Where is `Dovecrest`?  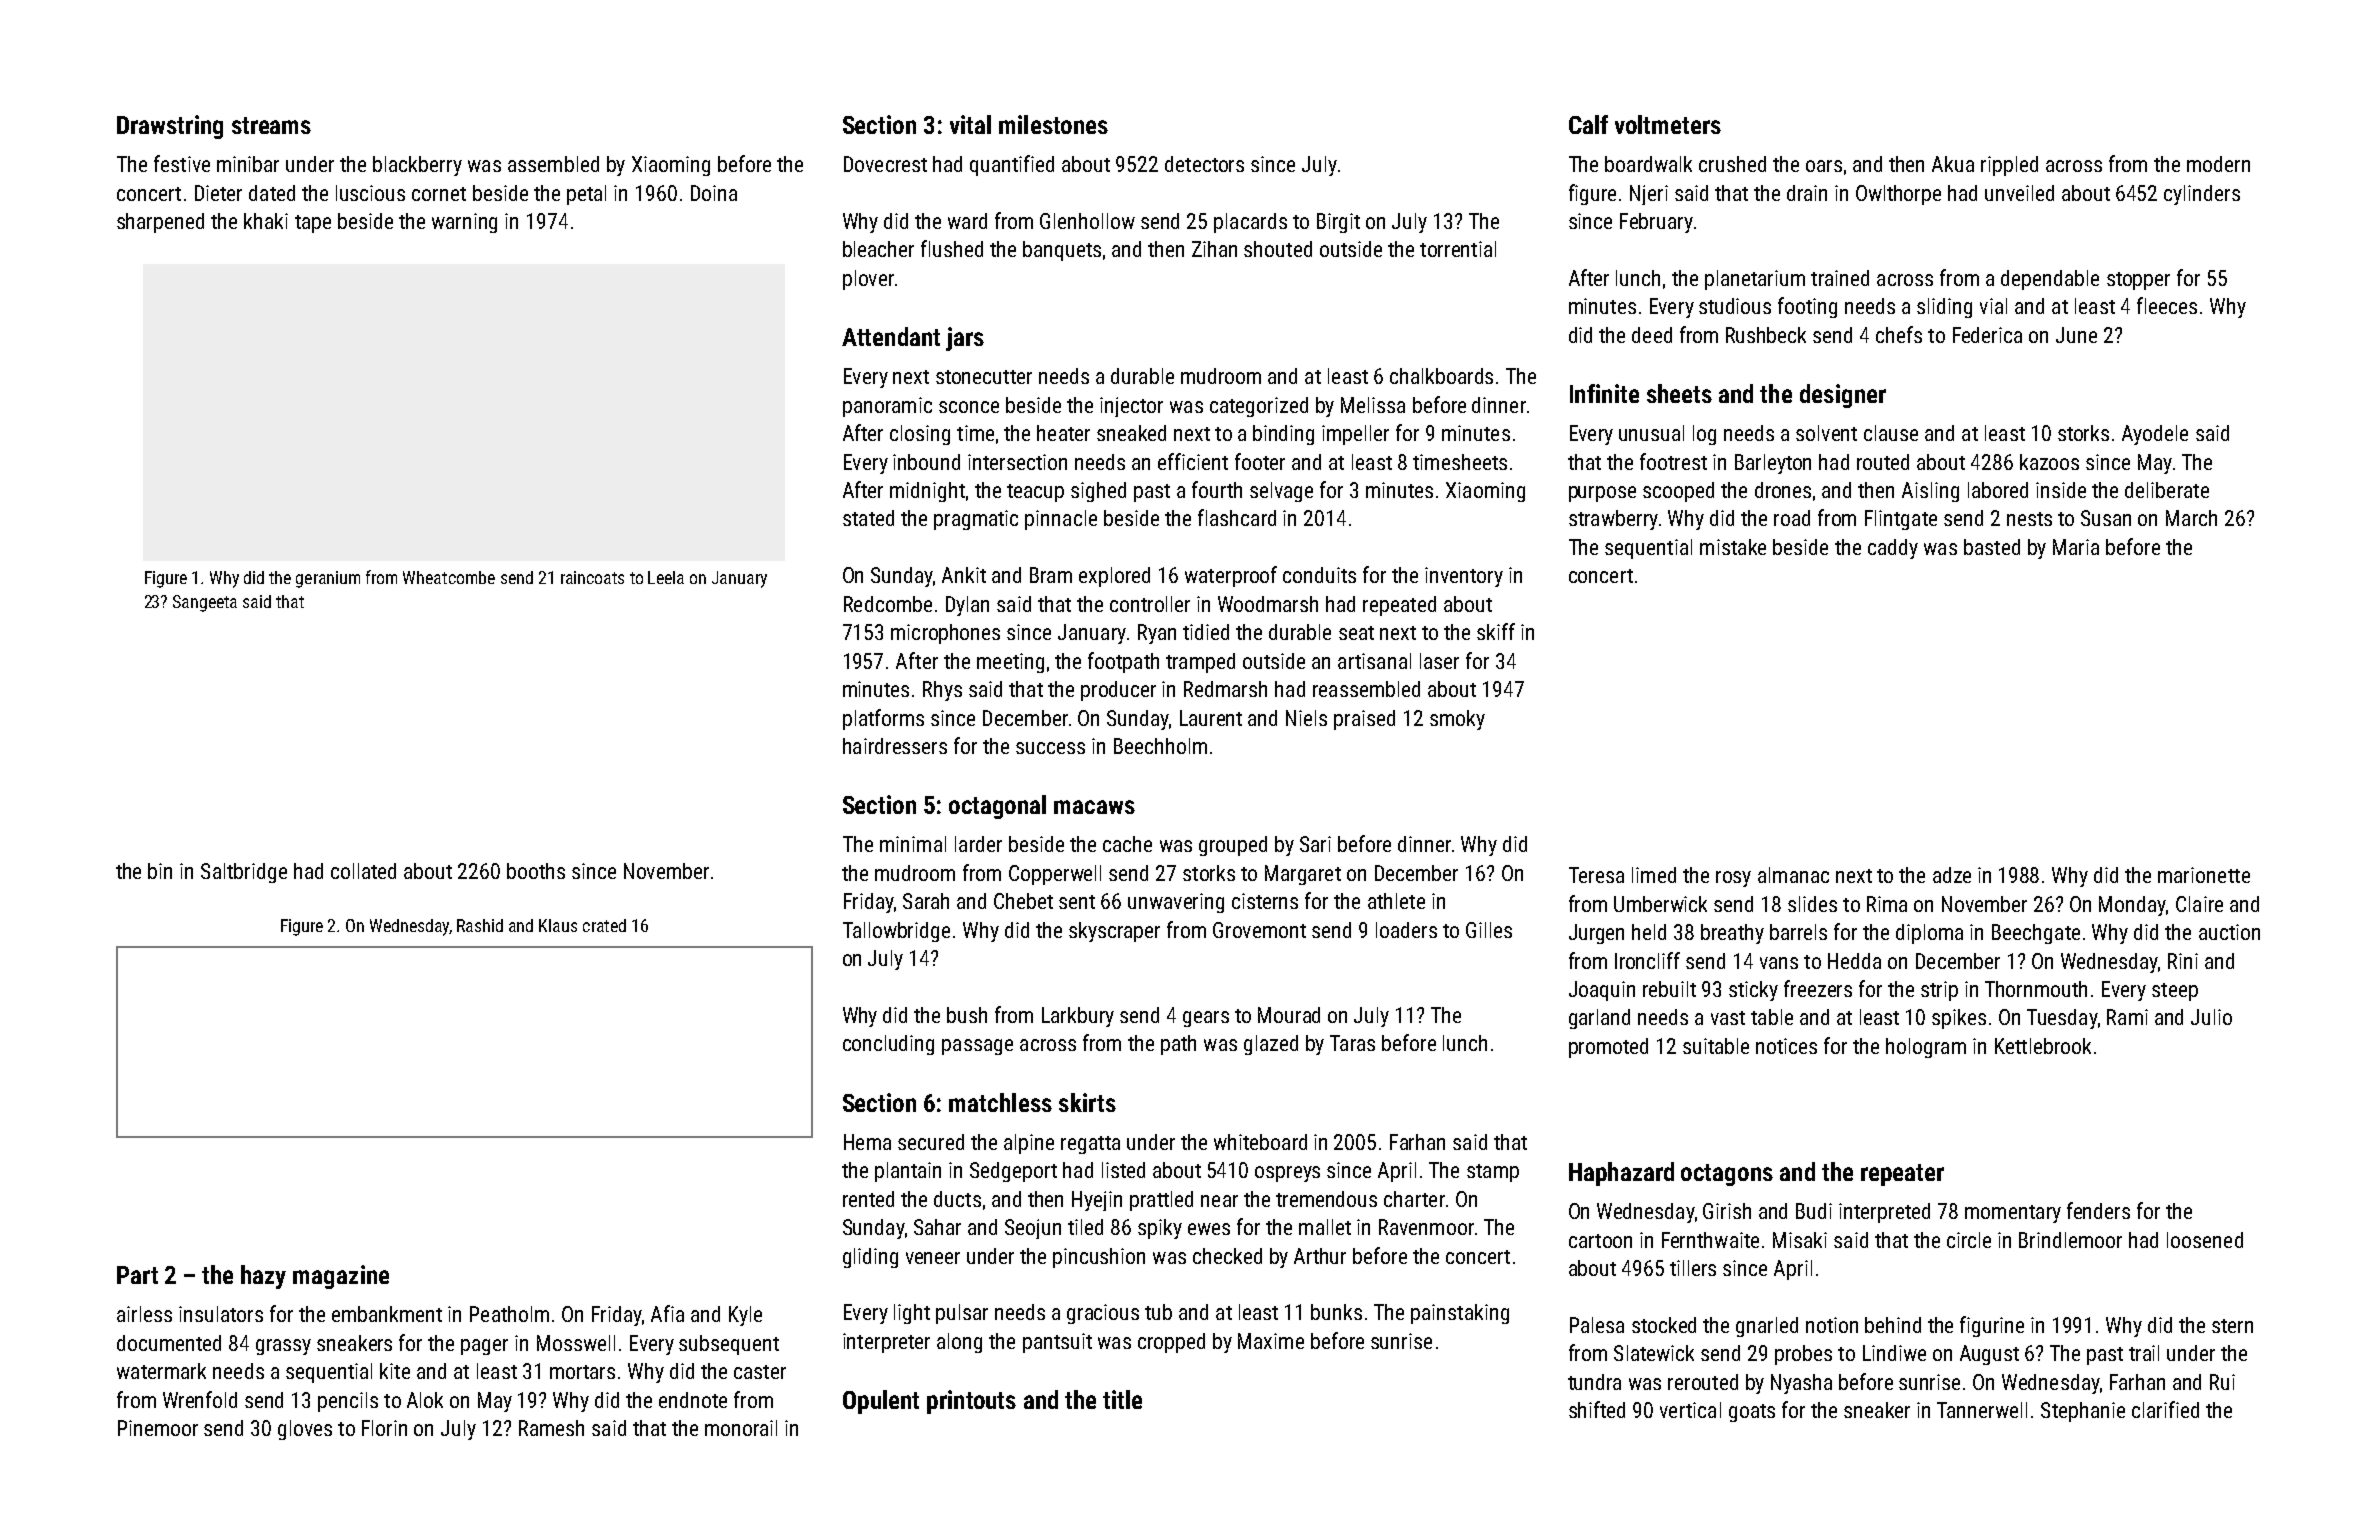
Dovecrest is located at coordinates (885, 164).
